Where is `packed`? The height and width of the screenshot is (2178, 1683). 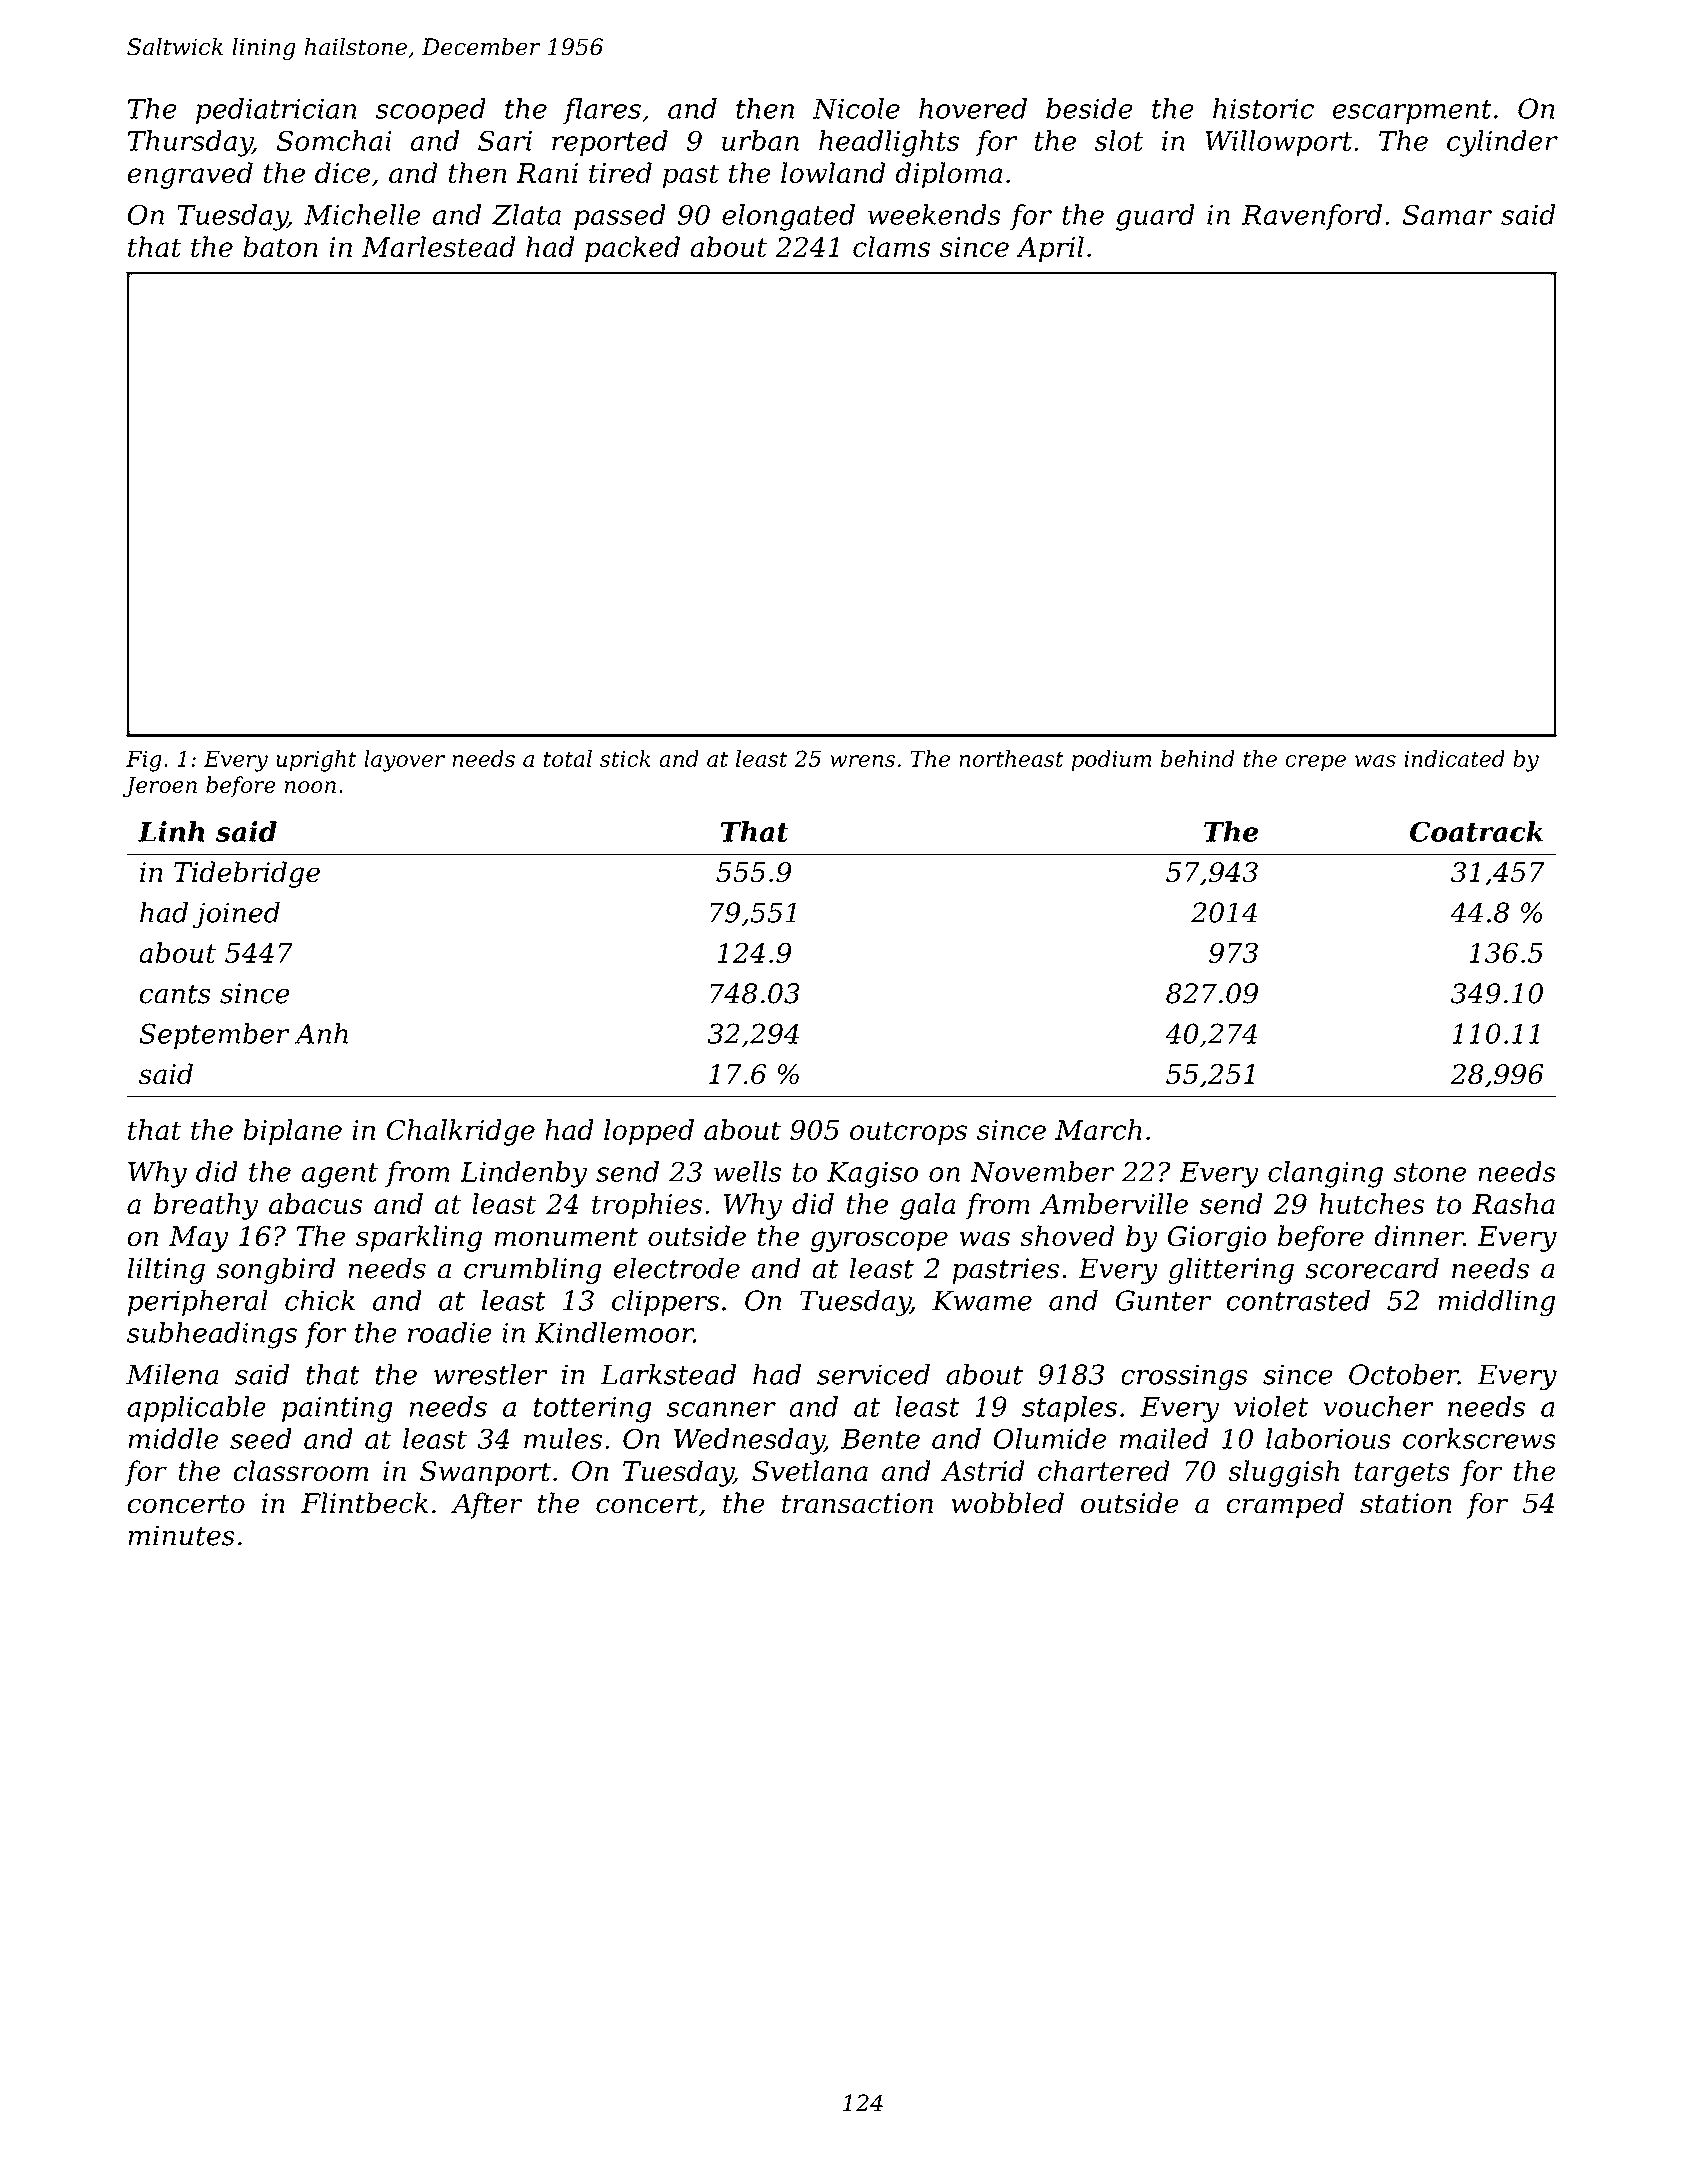
packed is located at coordinates (632, 249).
